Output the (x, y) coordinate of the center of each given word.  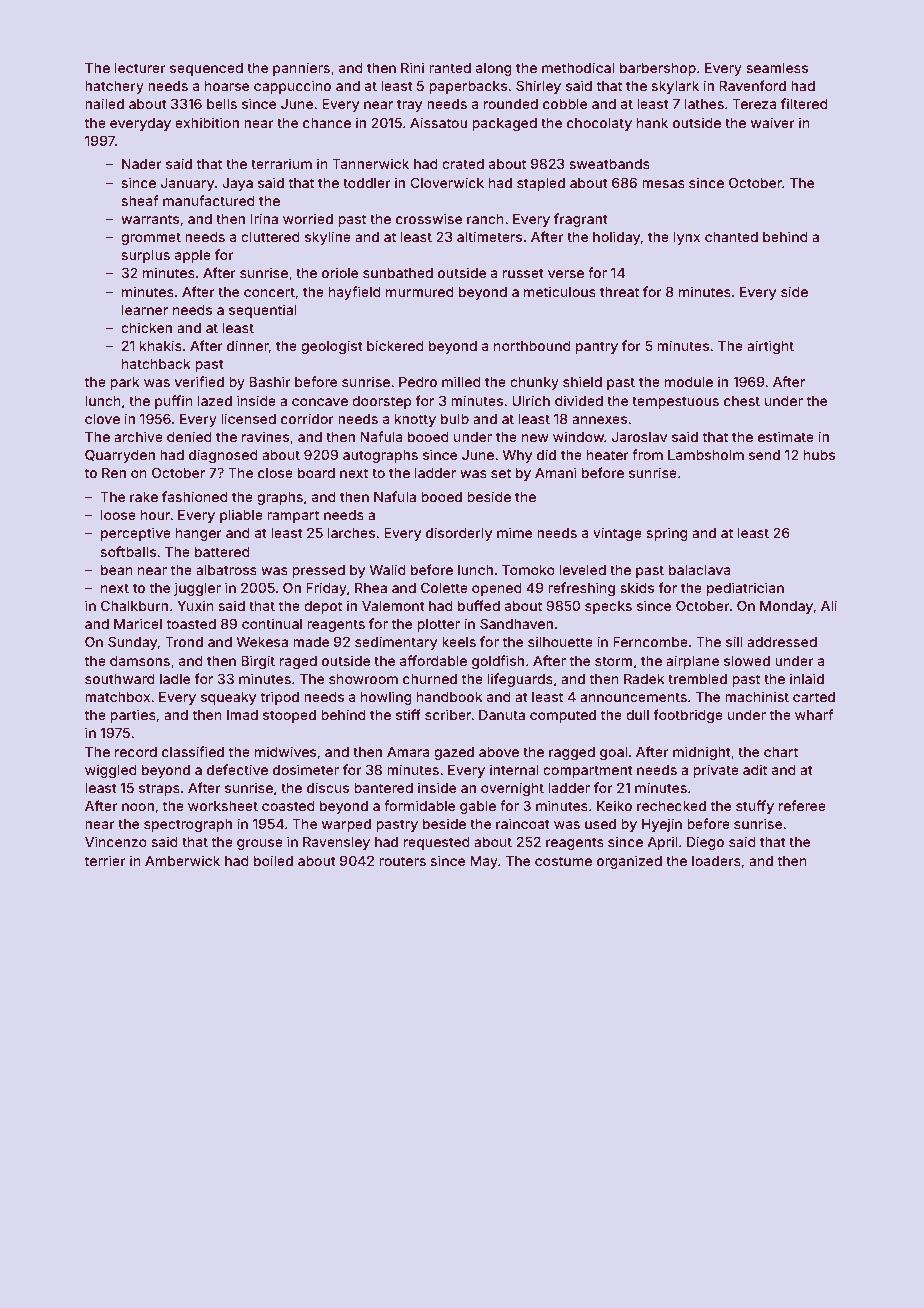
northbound (532, 346)
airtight (770, 347)
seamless (777, 68)
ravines (265, 436)
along (494, 69)
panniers (301, 69)
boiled (273, 860)
